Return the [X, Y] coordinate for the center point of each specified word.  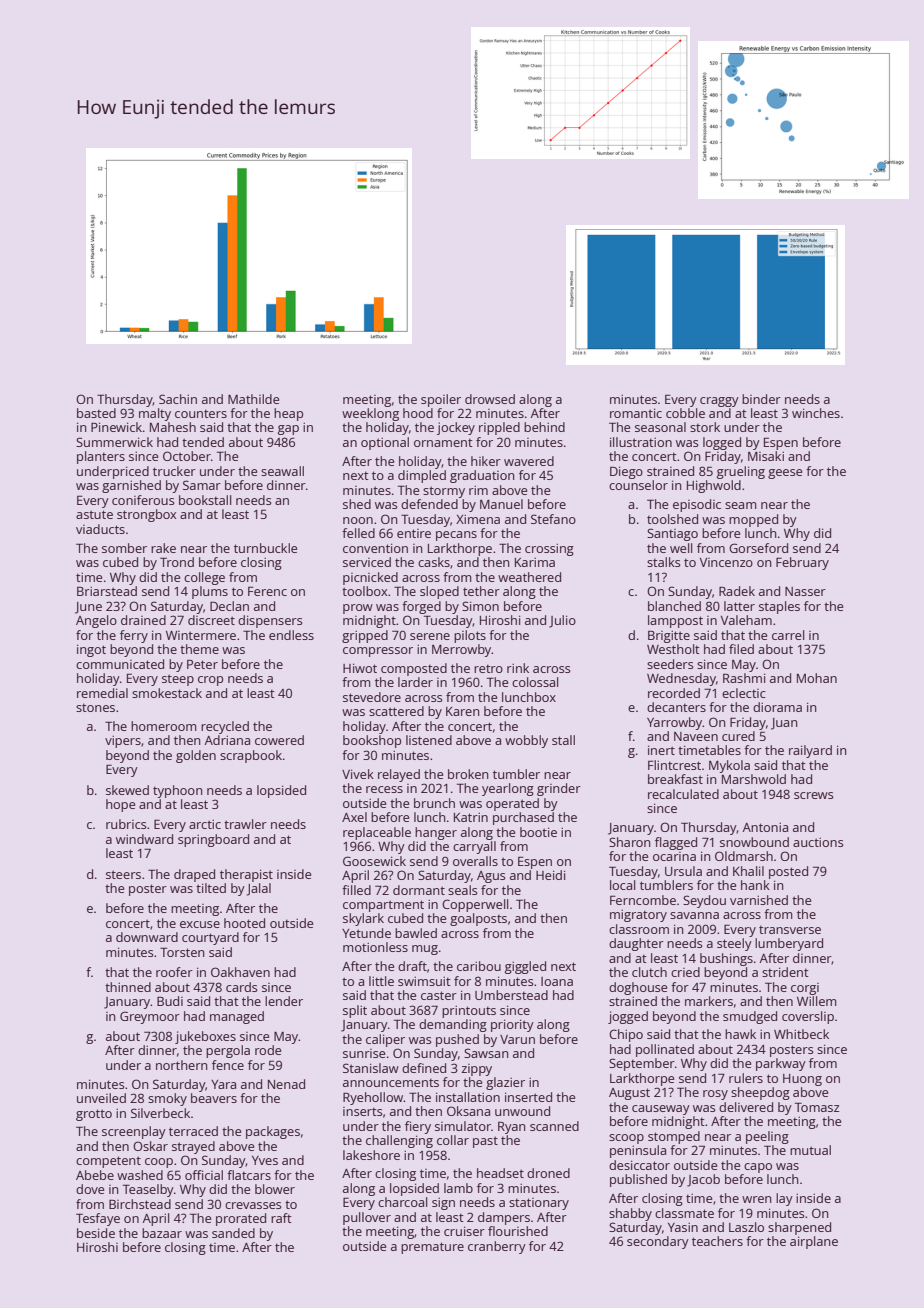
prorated [241, 1219]
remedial [102, 693]
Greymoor [150, 1017]
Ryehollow [373, 1098]
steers [123, 874]
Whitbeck [801, 1034]
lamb [458, 1188]
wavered [529, 461]
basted [96, 413]
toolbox [364, 591]
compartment [383, 906]
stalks [663, 562]
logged [722, 443]
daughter [636, 944]
